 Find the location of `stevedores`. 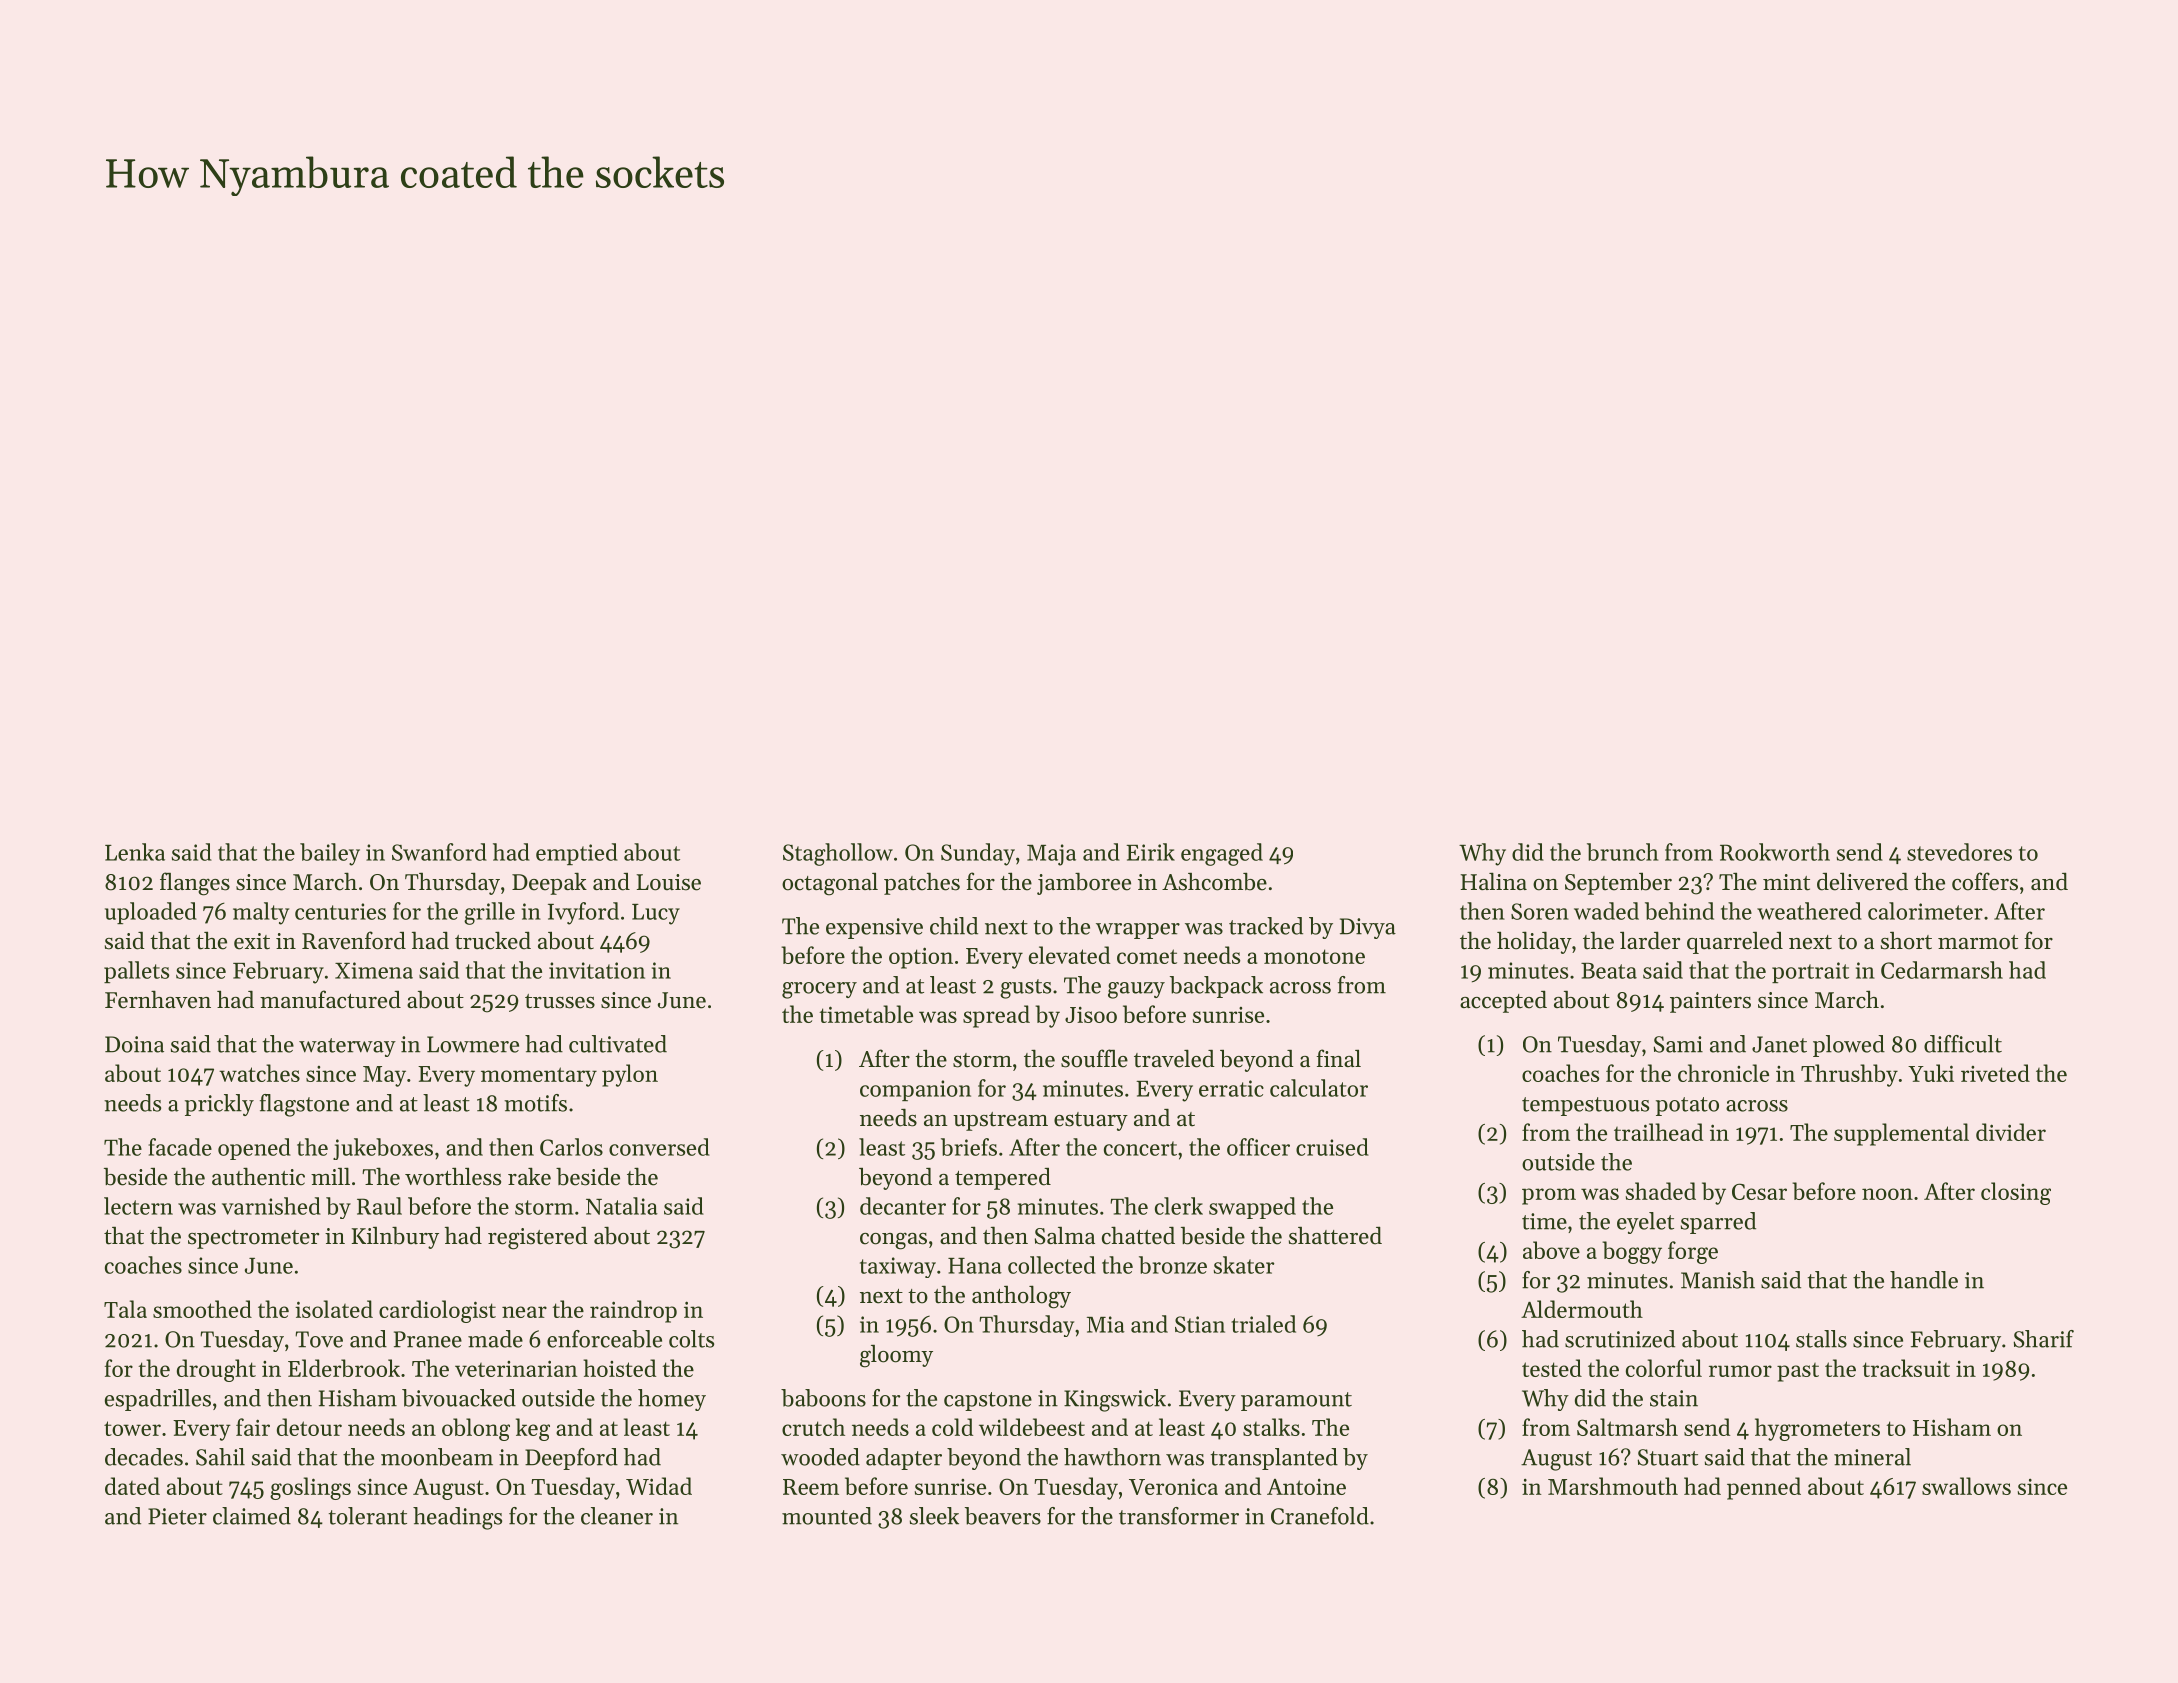

stevedores is located at coordinates (1959, 852).
